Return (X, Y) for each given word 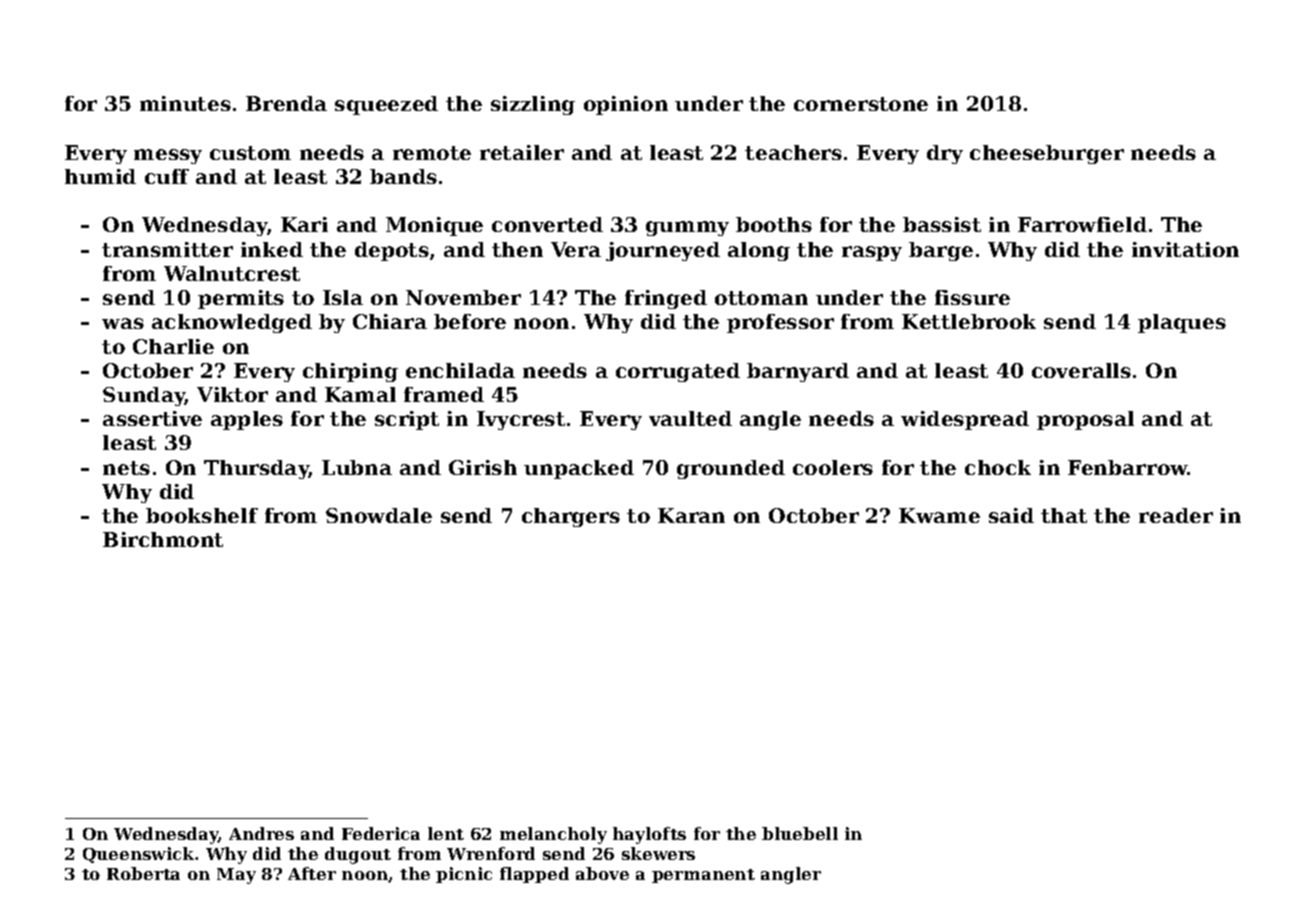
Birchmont (163, 539)
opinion (626, 105)
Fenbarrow (1128, 467)
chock (998, 467)
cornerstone (861, 104)
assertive (152, 418)
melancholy (553, 835)
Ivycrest (521, 420)
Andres (261, 833)
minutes (185, 103)
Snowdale (379, 515)
